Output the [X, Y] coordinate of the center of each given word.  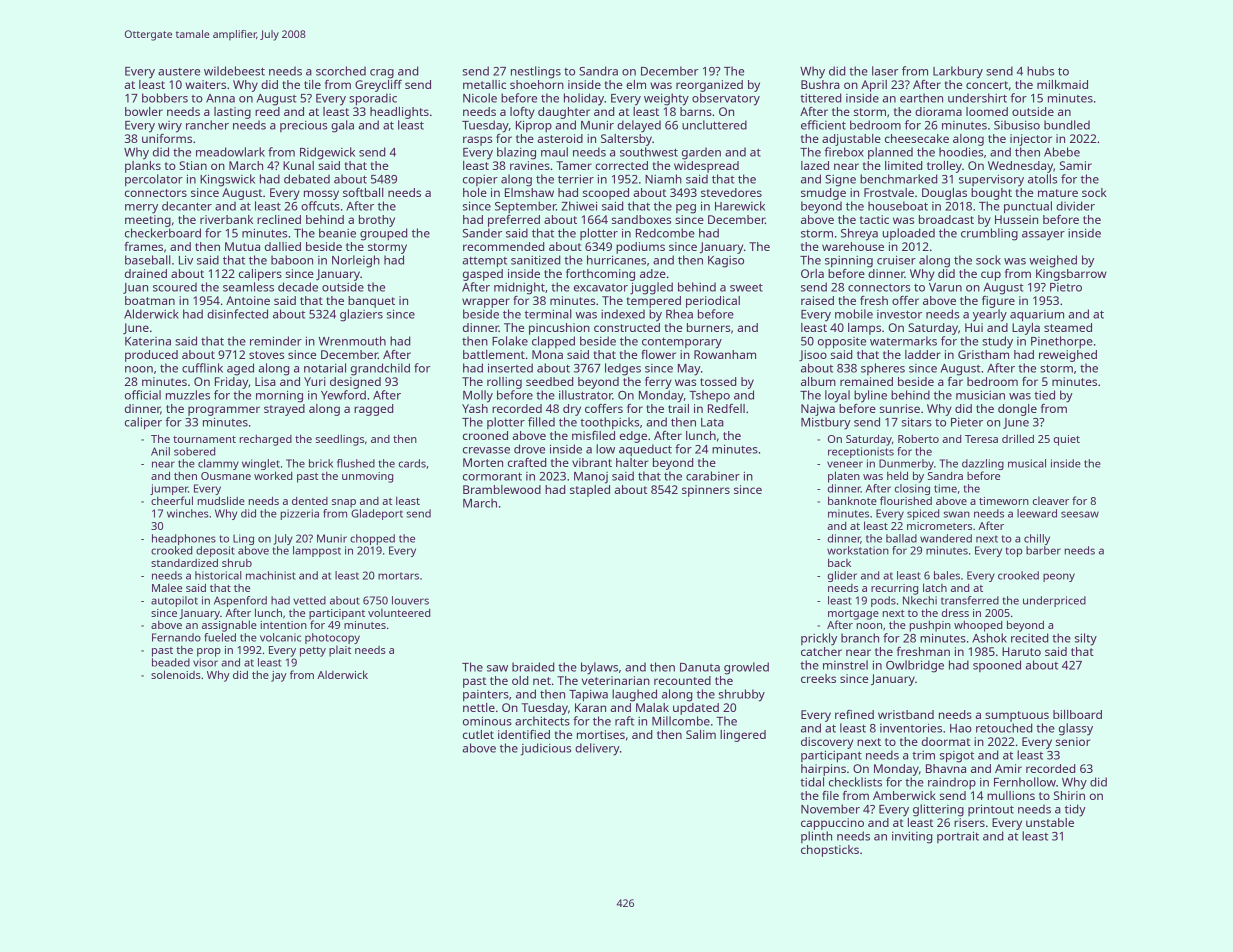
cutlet [478, 734]
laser [885, 71]
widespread [706, 167]
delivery [597, 749]
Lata [712, 422]
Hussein [1016, 219]
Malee [167, 587]
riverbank [226, 219]
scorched [341, 71]
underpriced [1054, 601]
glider [842, 576]
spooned [997, 666]
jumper [169, 489]
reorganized [709, 86]
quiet [1067, 440]
